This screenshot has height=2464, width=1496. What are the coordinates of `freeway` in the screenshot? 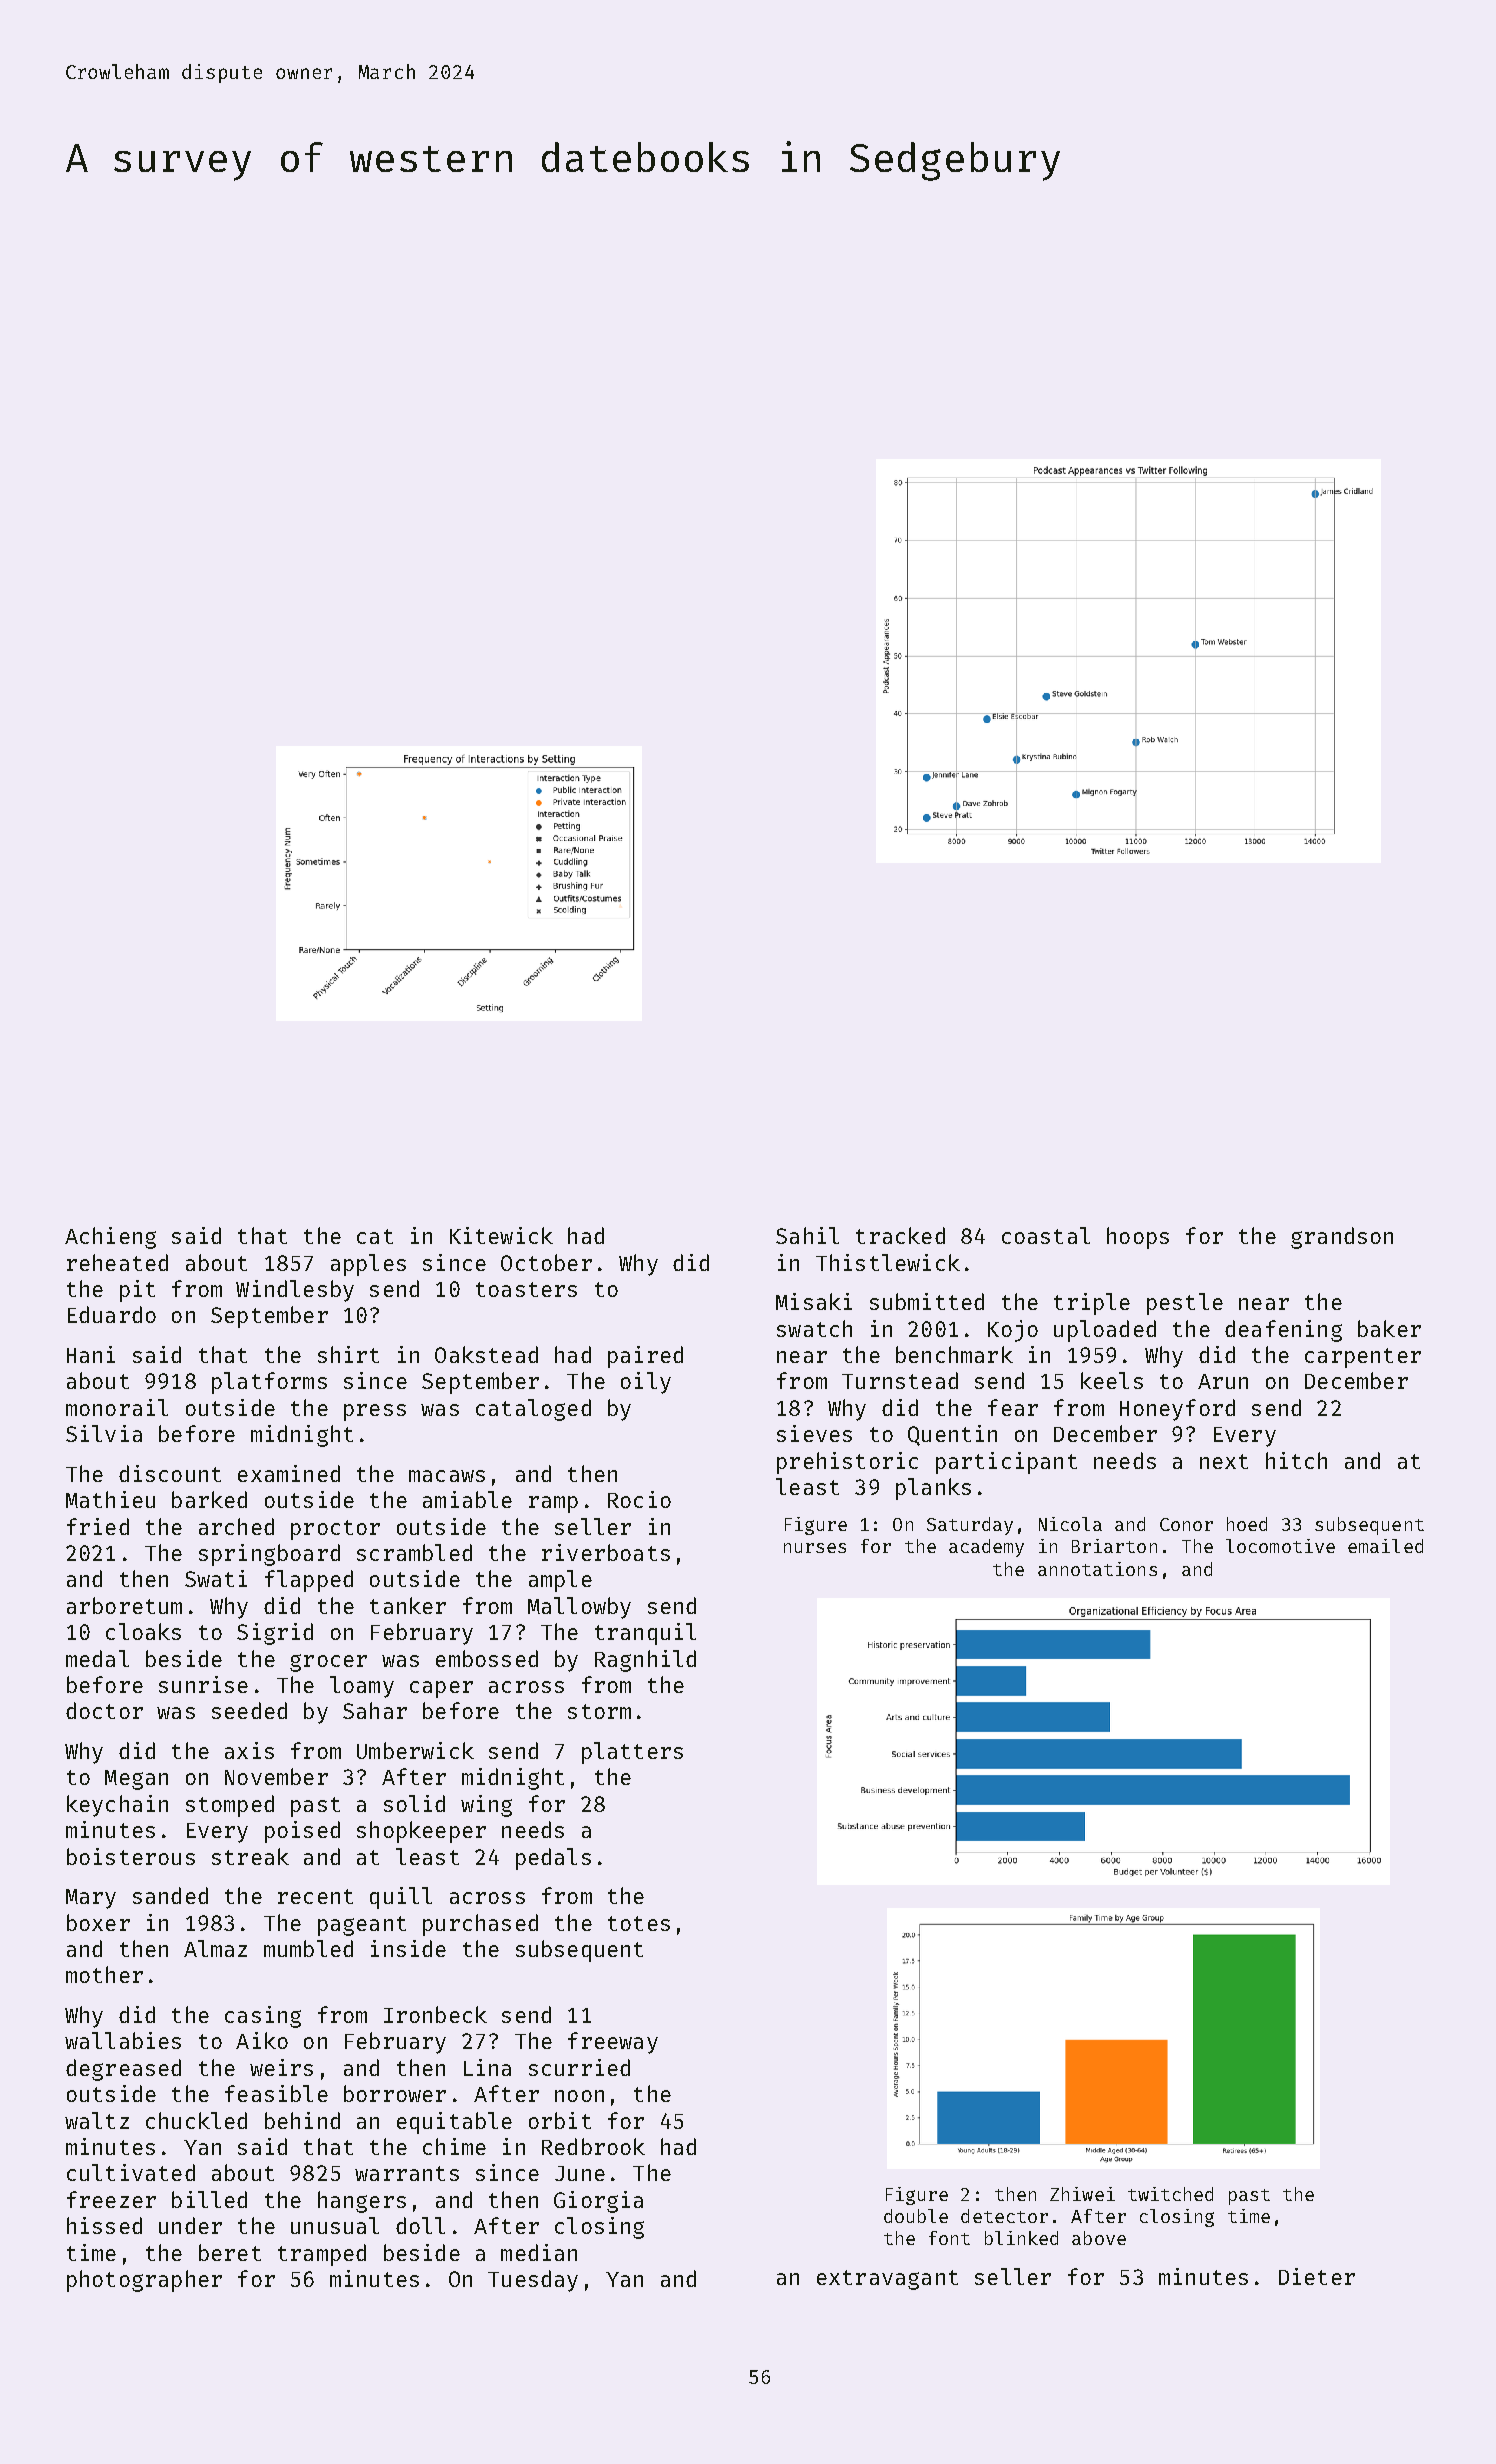 It's located at (613, 2043).
